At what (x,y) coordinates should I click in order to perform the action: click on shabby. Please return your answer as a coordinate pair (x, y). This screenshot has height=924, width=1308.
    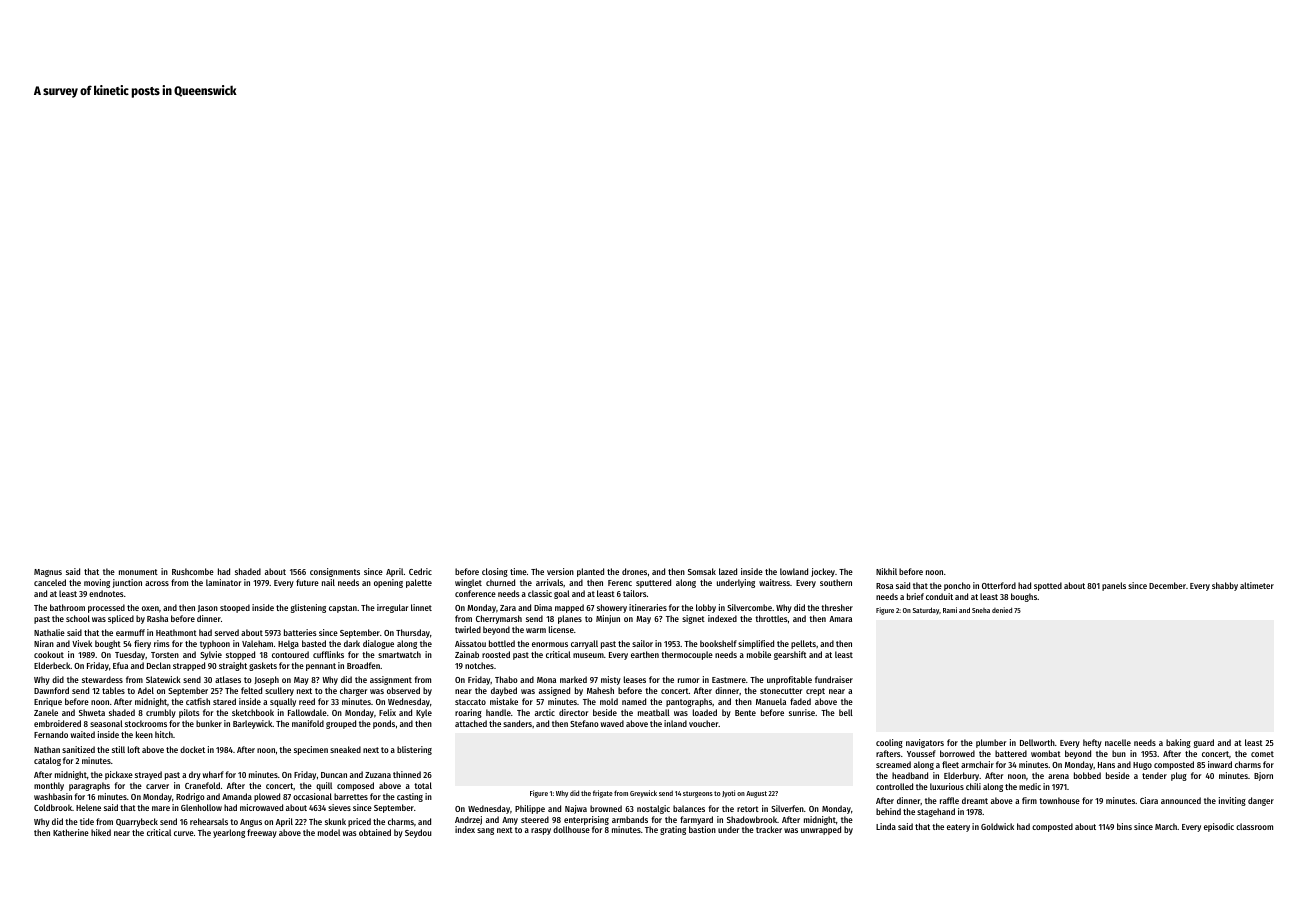
    Looking at the image, I should click on (1225, 586).
